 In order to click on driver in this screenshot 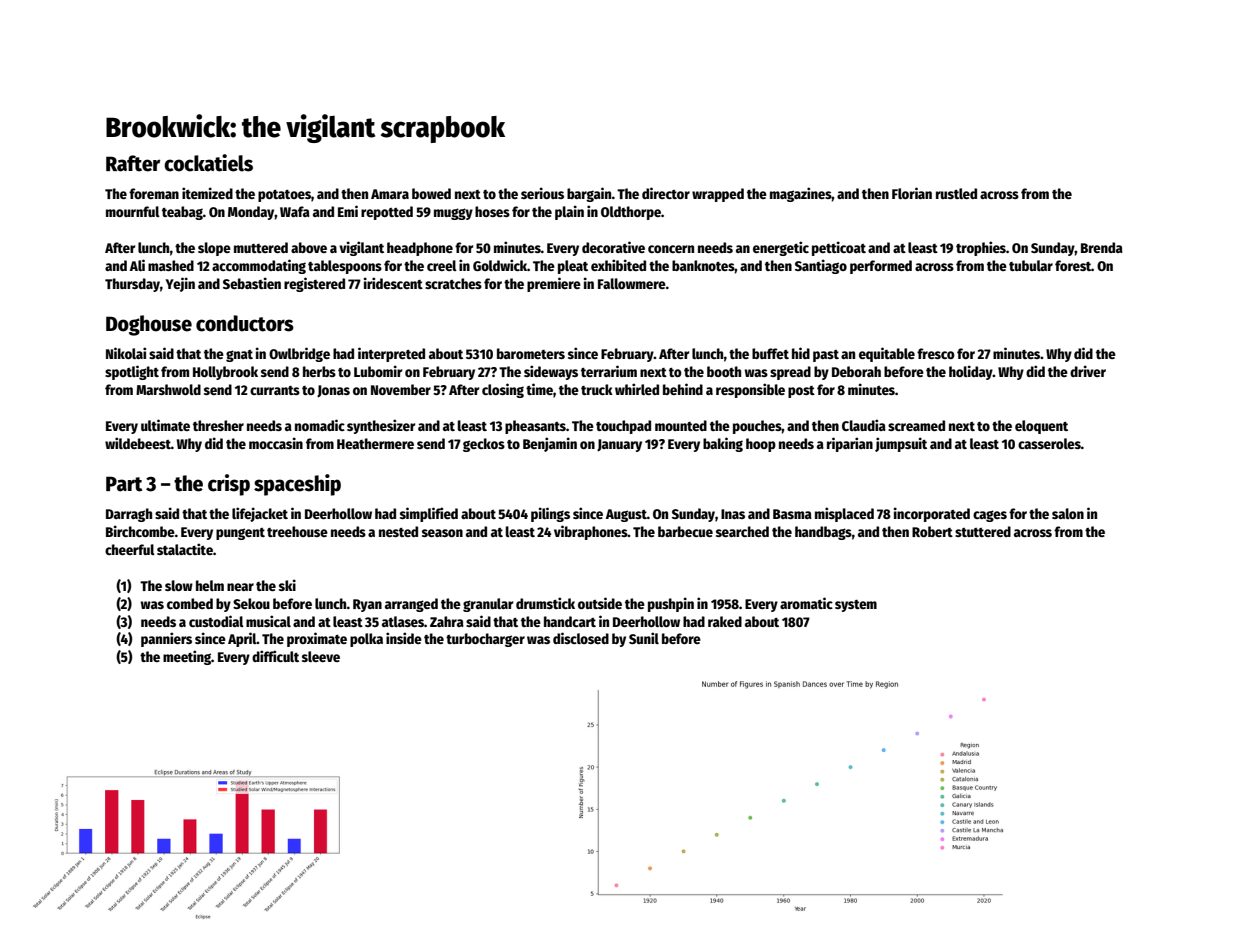, I will do `click(1088, 371)`.
